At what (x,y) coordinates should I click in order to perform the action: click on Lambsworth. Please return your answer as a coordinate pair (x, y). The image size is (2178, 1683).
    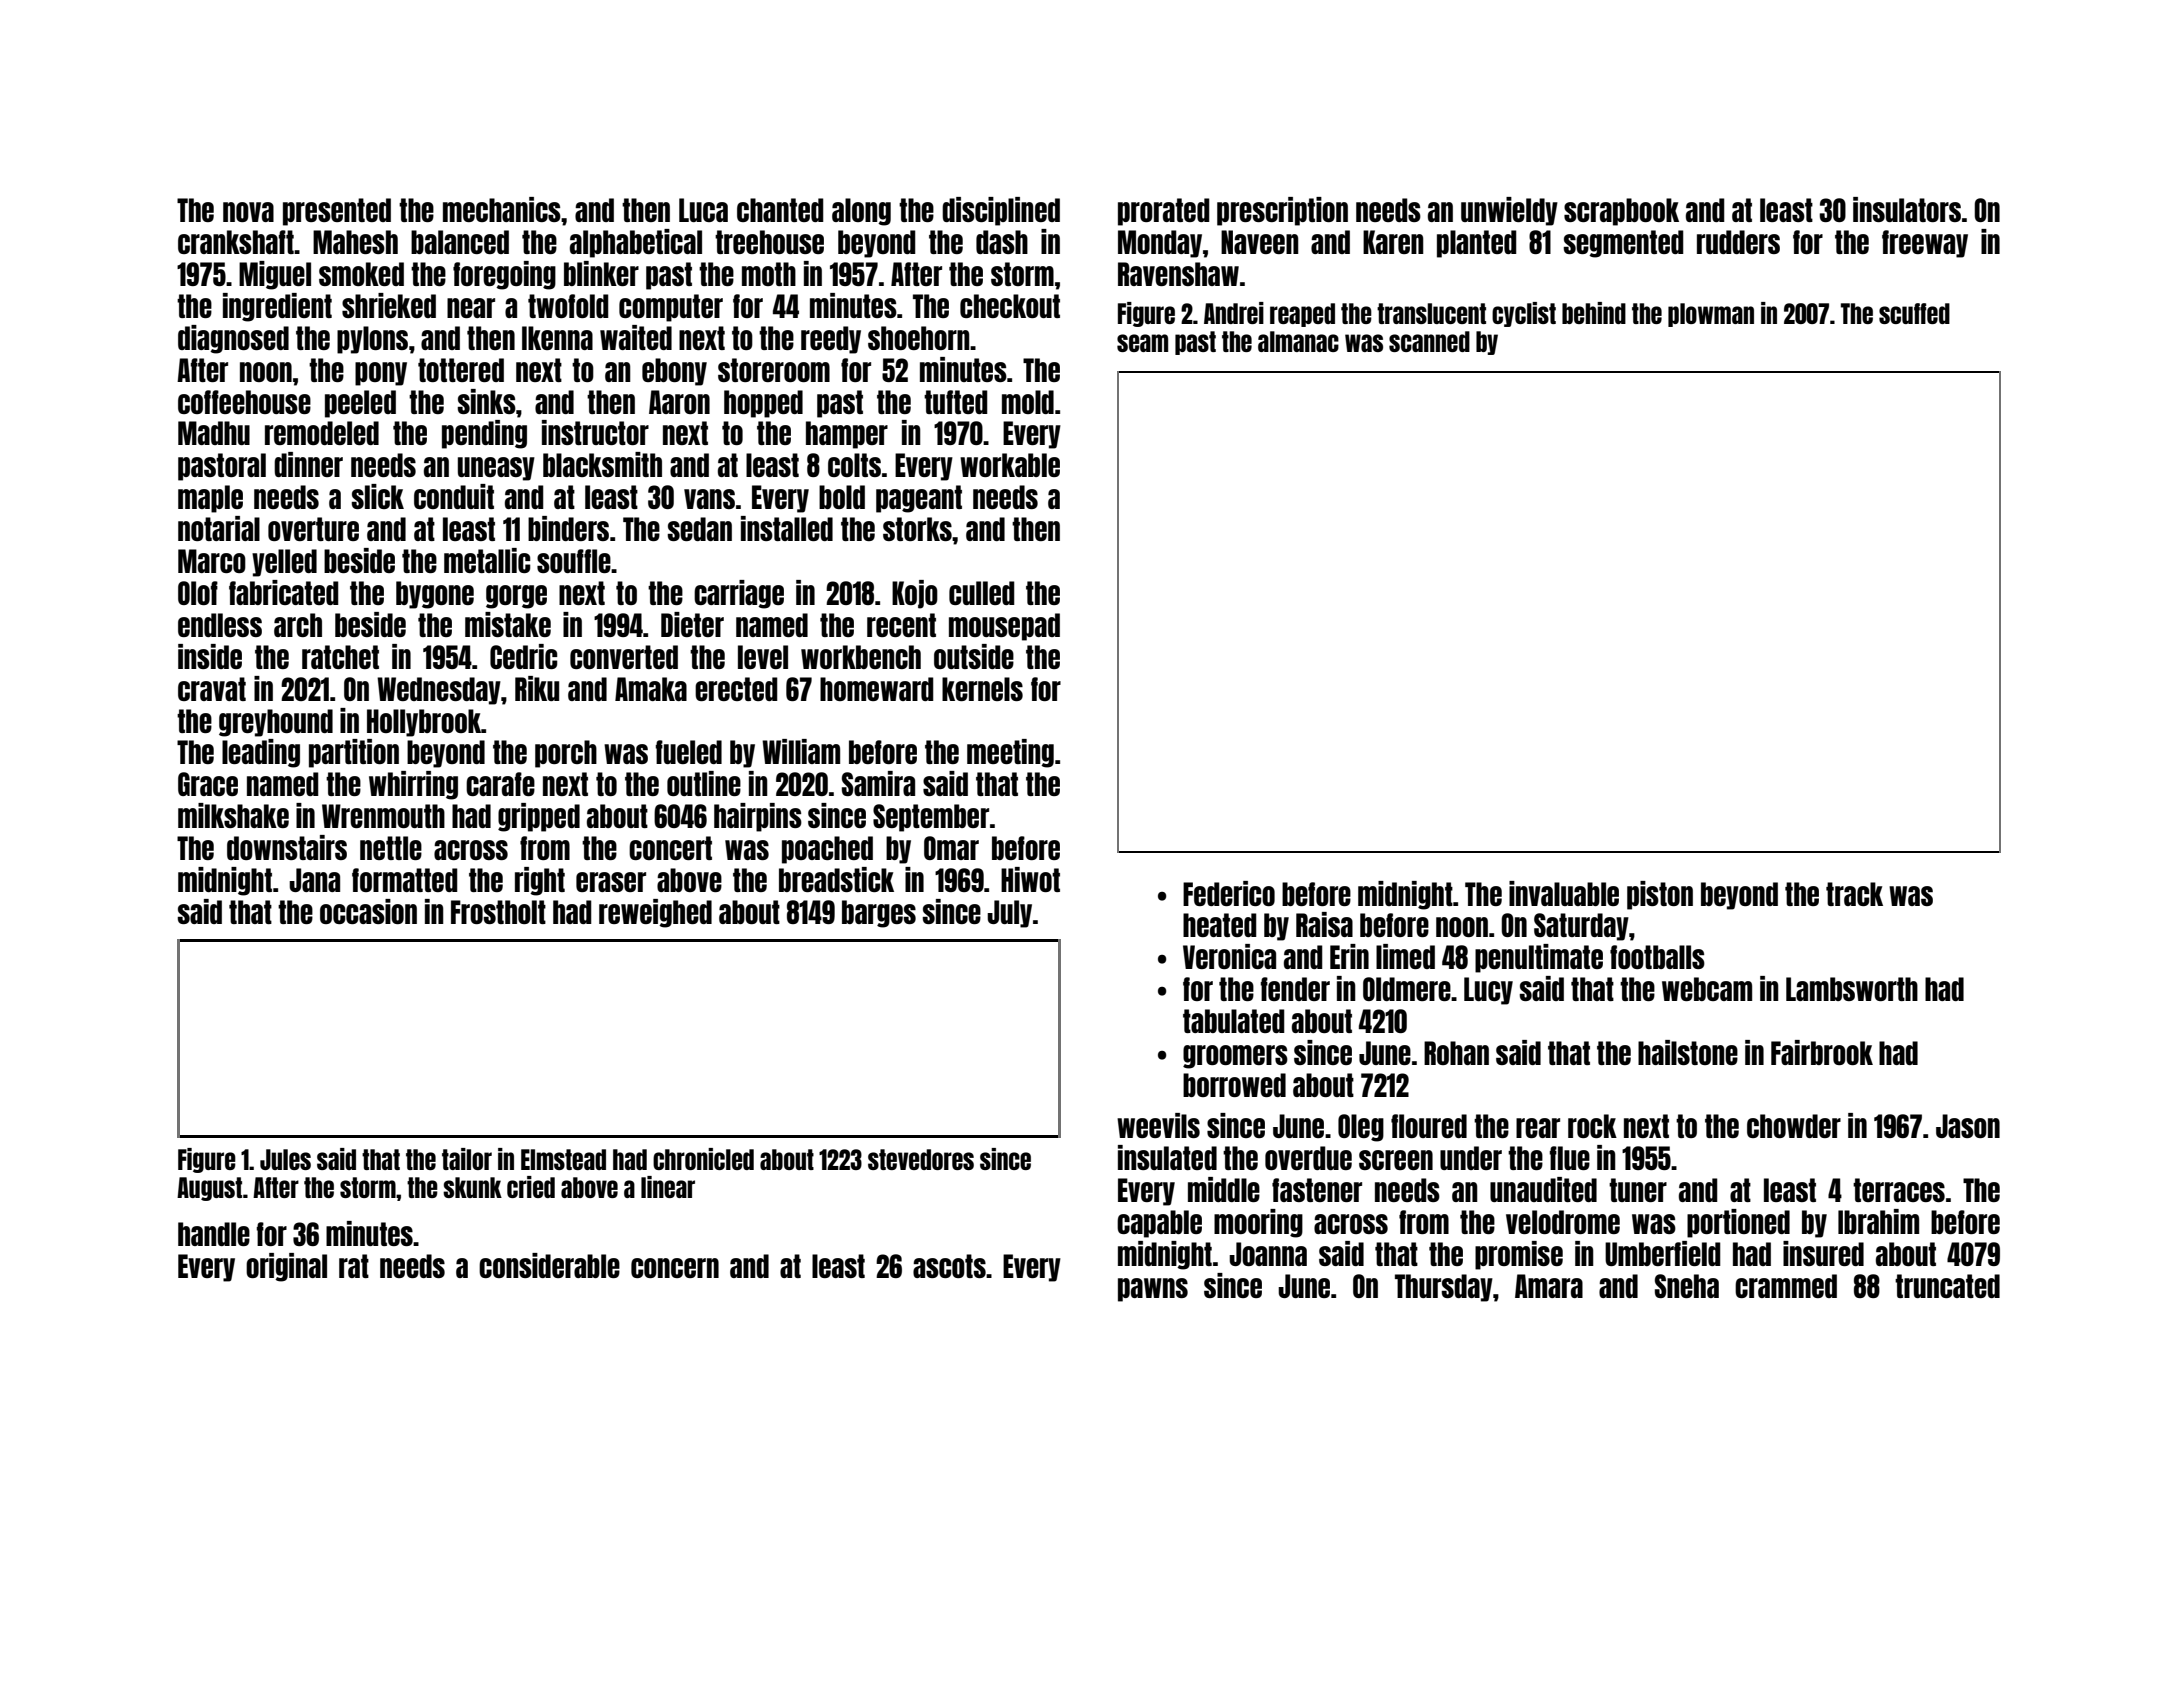
    Looking at the image, I should click on (1852, 989).
